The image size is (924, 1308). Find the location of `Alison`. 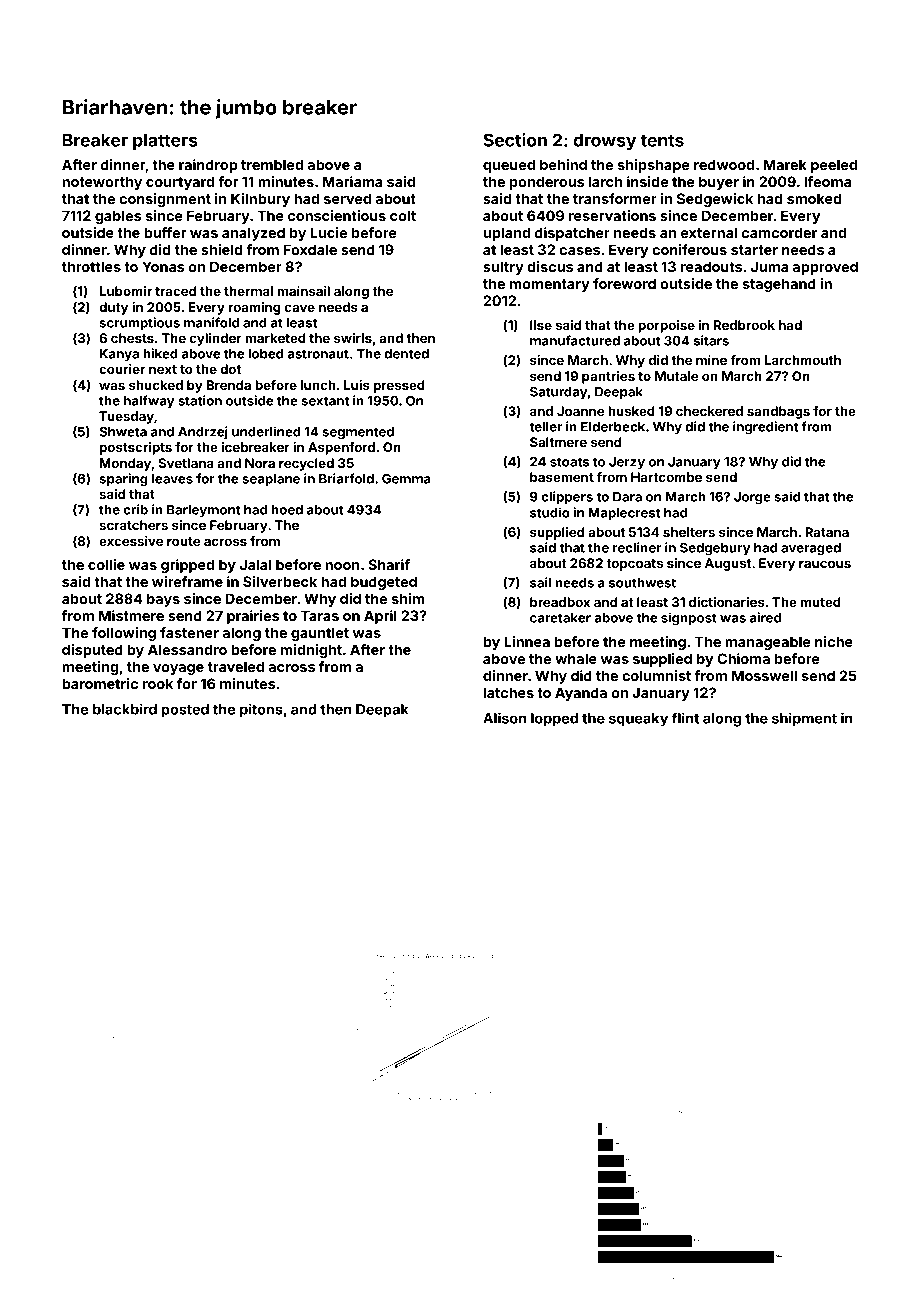

Alison is located at coordinates (504, 718).
